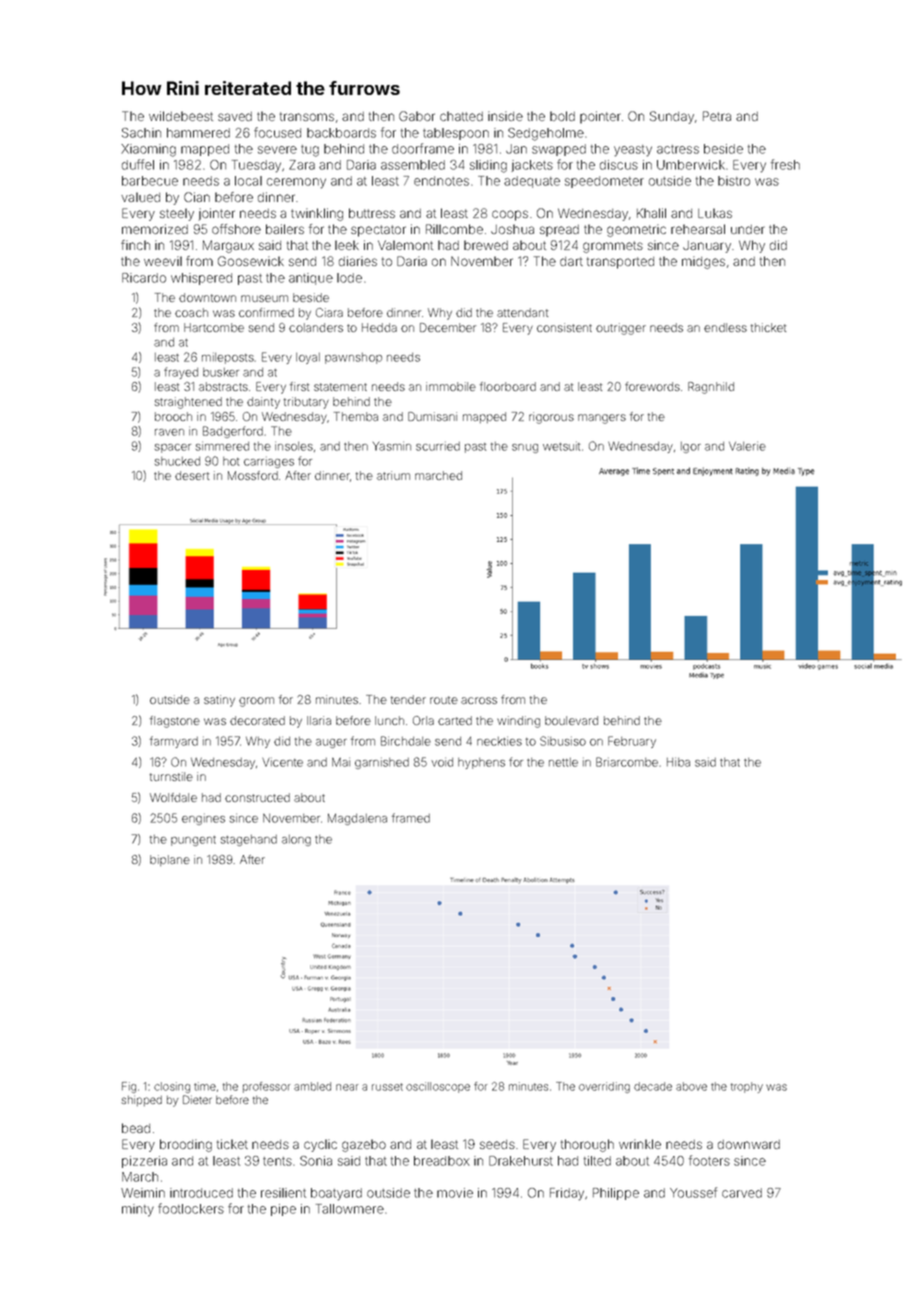 The image size is (924, 1308). Describe the element at coordinates (508, 386) in the image. I see `floorboard` at that location.
